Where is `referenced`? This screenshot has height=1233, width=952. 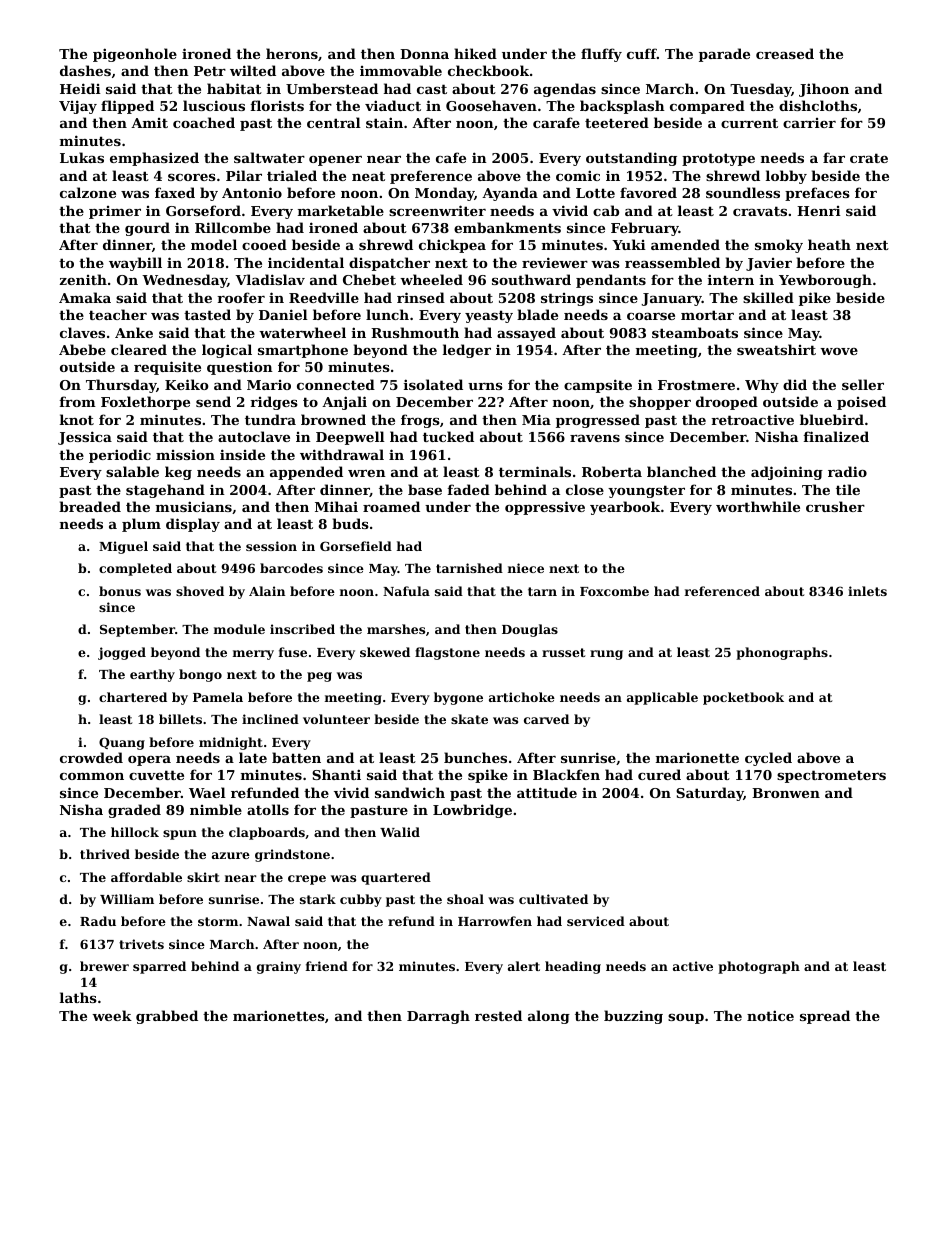
referenced is located at coordinates (722, 591).
